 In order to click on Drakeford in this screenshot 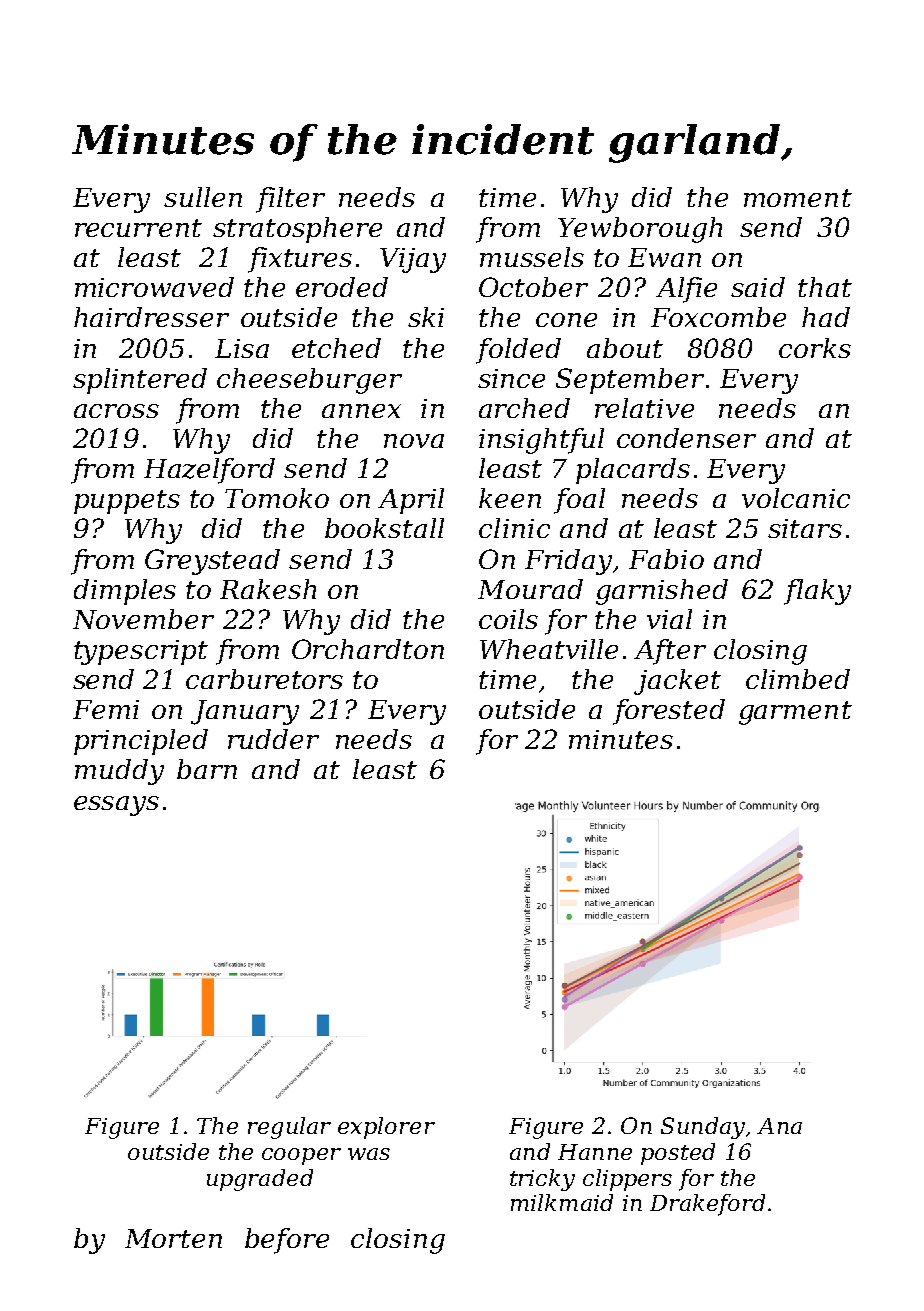, I will do `click(707, 1205)`.
